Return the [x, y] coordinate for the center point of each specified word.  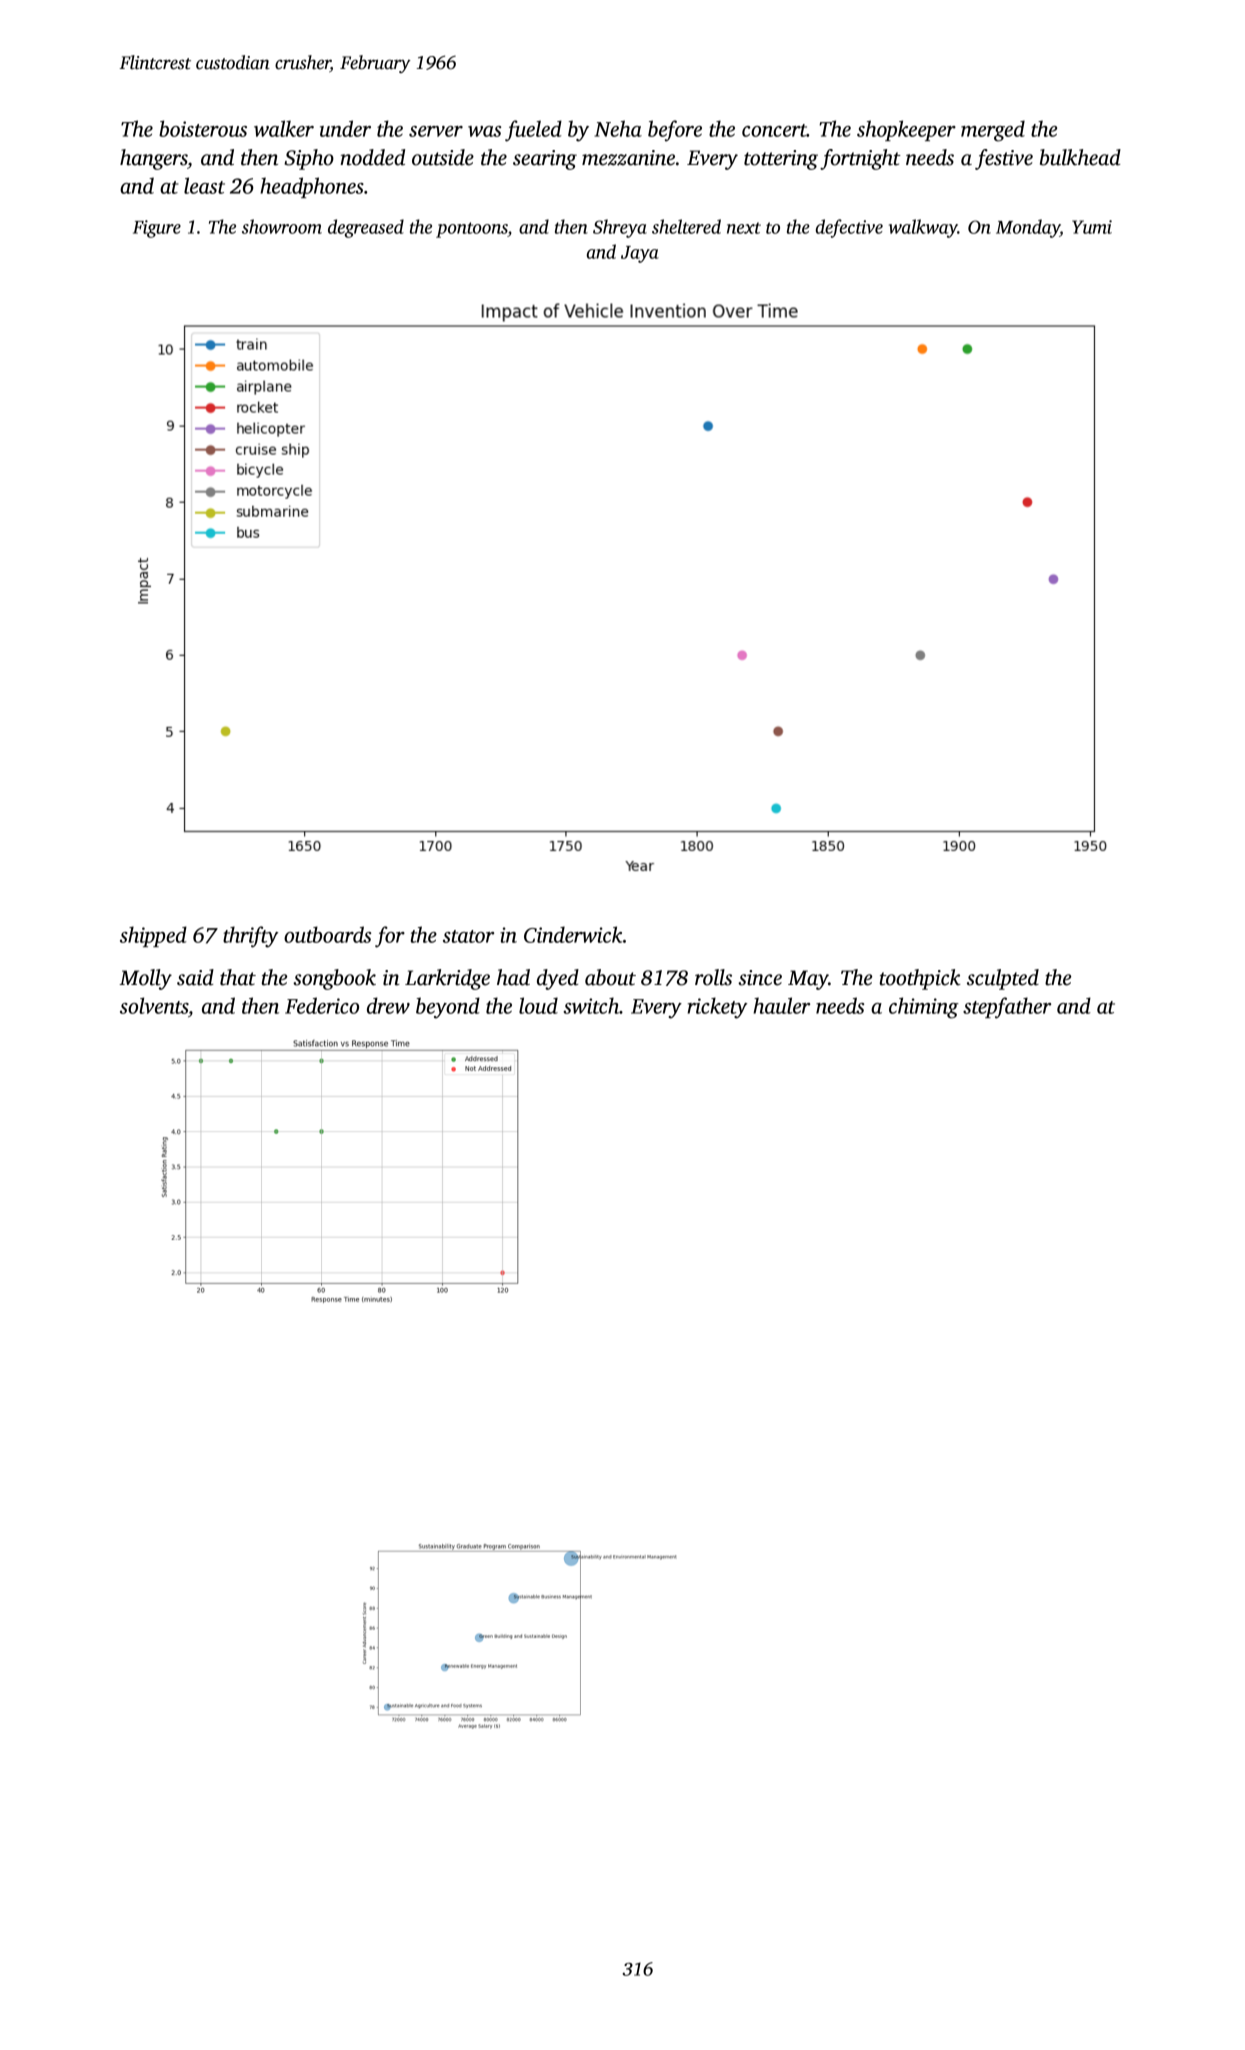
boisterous [203, 128]
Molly [145, 979]
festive [1004, 159]
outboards [327, 934]
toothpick [920, 979]
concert [774, 130]
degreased [366, 228]
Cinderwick [573, 934]
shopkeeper [906, 130]
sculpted [1003, 979]
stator [468, 936]
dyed [558, 979]
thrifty [250, 937]
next [744, 228]
